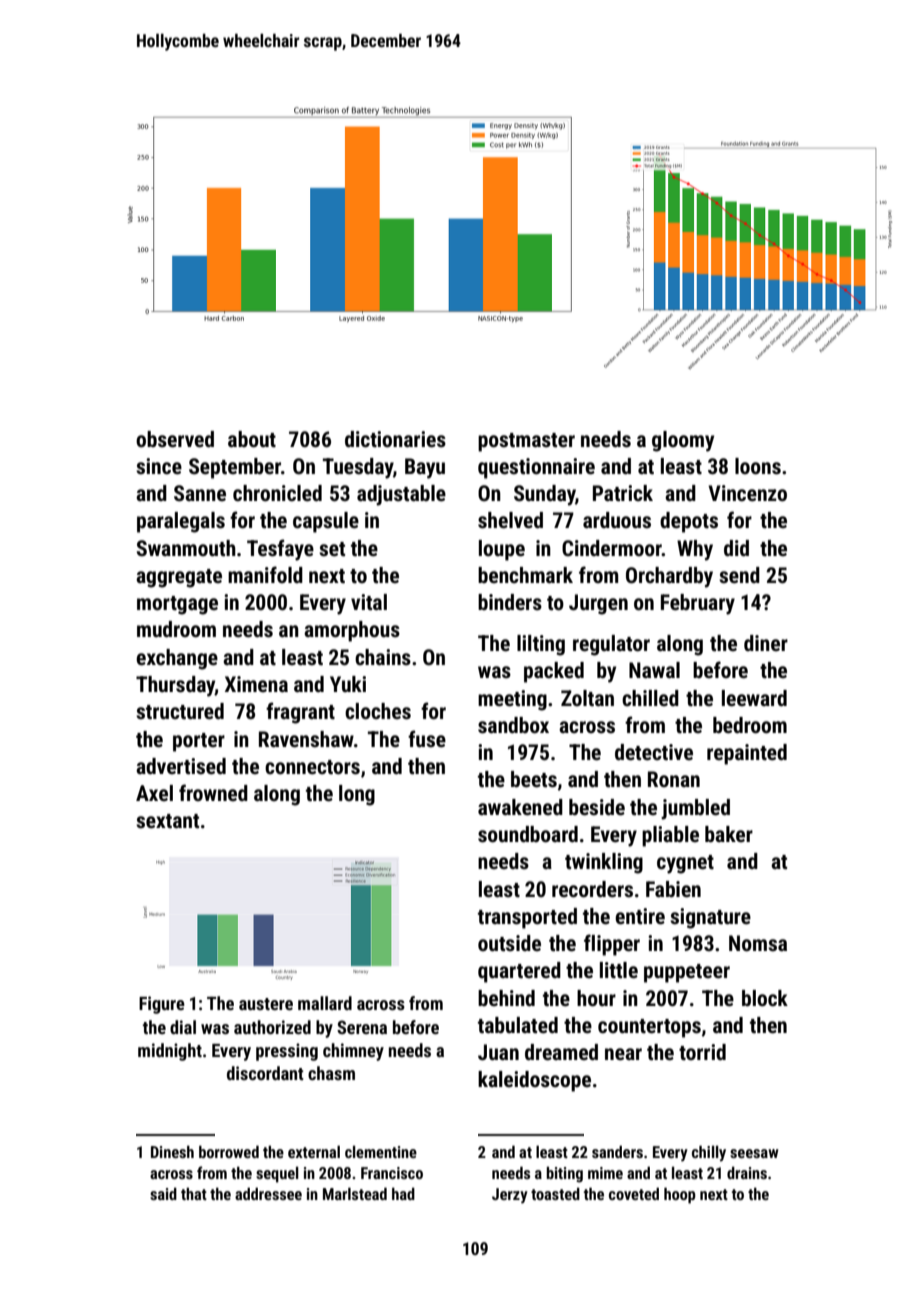 The height and width of the screenshot is (1311, 924). What do you see at coordinates (277, 493) in the screenshot?
I see `chronicled` at bounding box center [277, 493].
